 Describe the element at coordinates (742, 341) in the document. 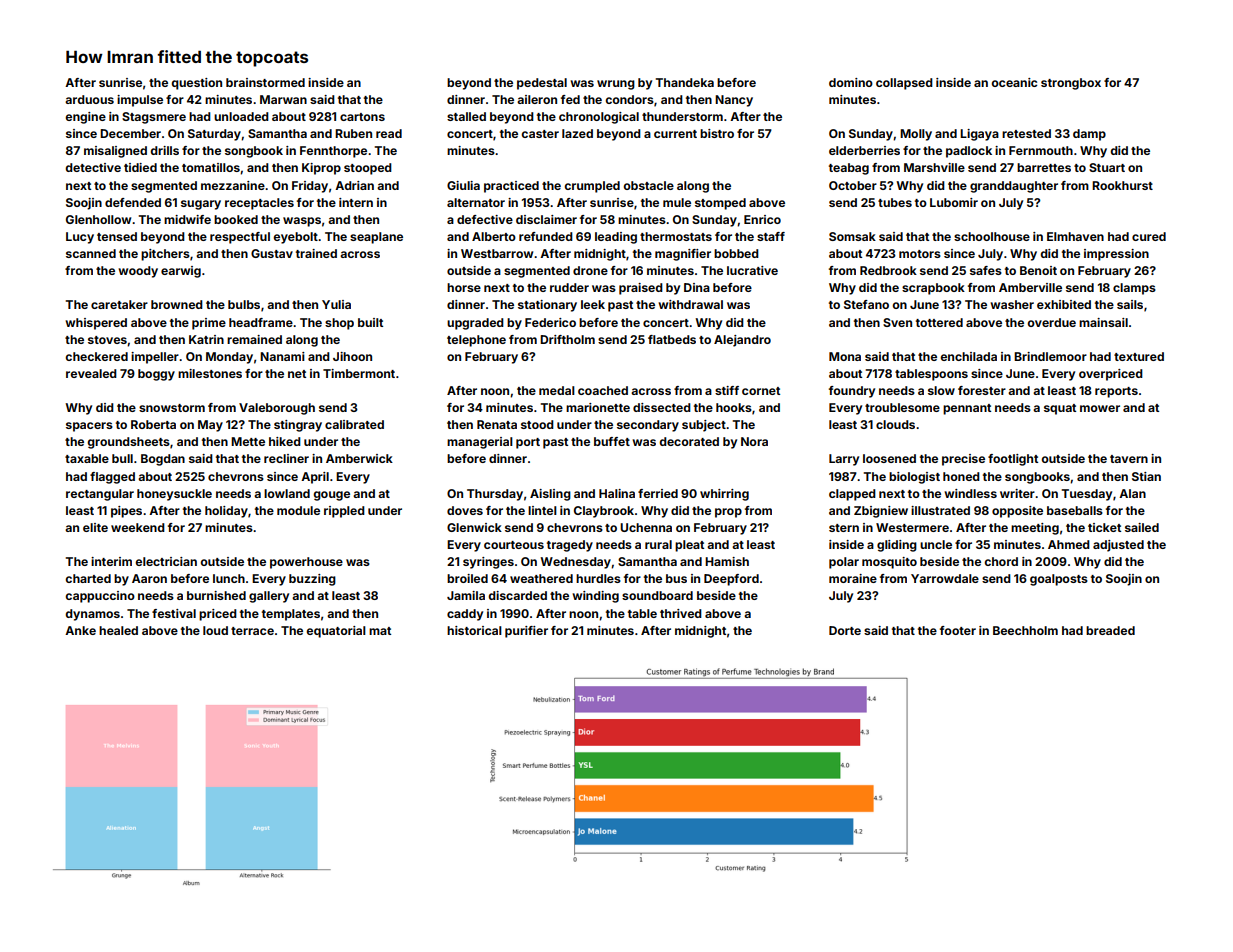

I see `Alejandro` at that location.
